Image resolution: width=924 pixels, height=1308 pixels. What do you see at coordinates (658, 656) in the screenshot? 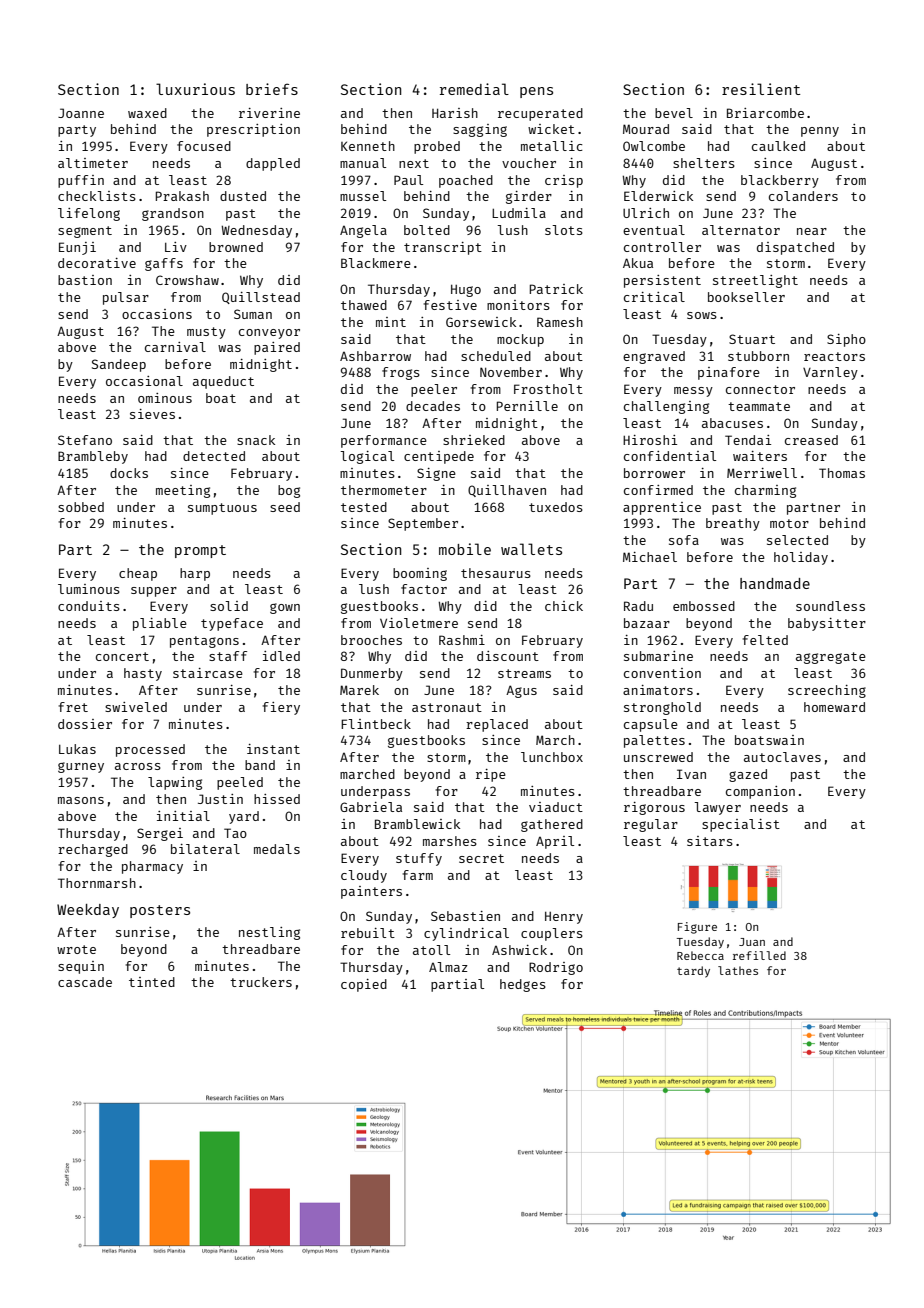
I see `submarine` at bounding box center [658, 656].
